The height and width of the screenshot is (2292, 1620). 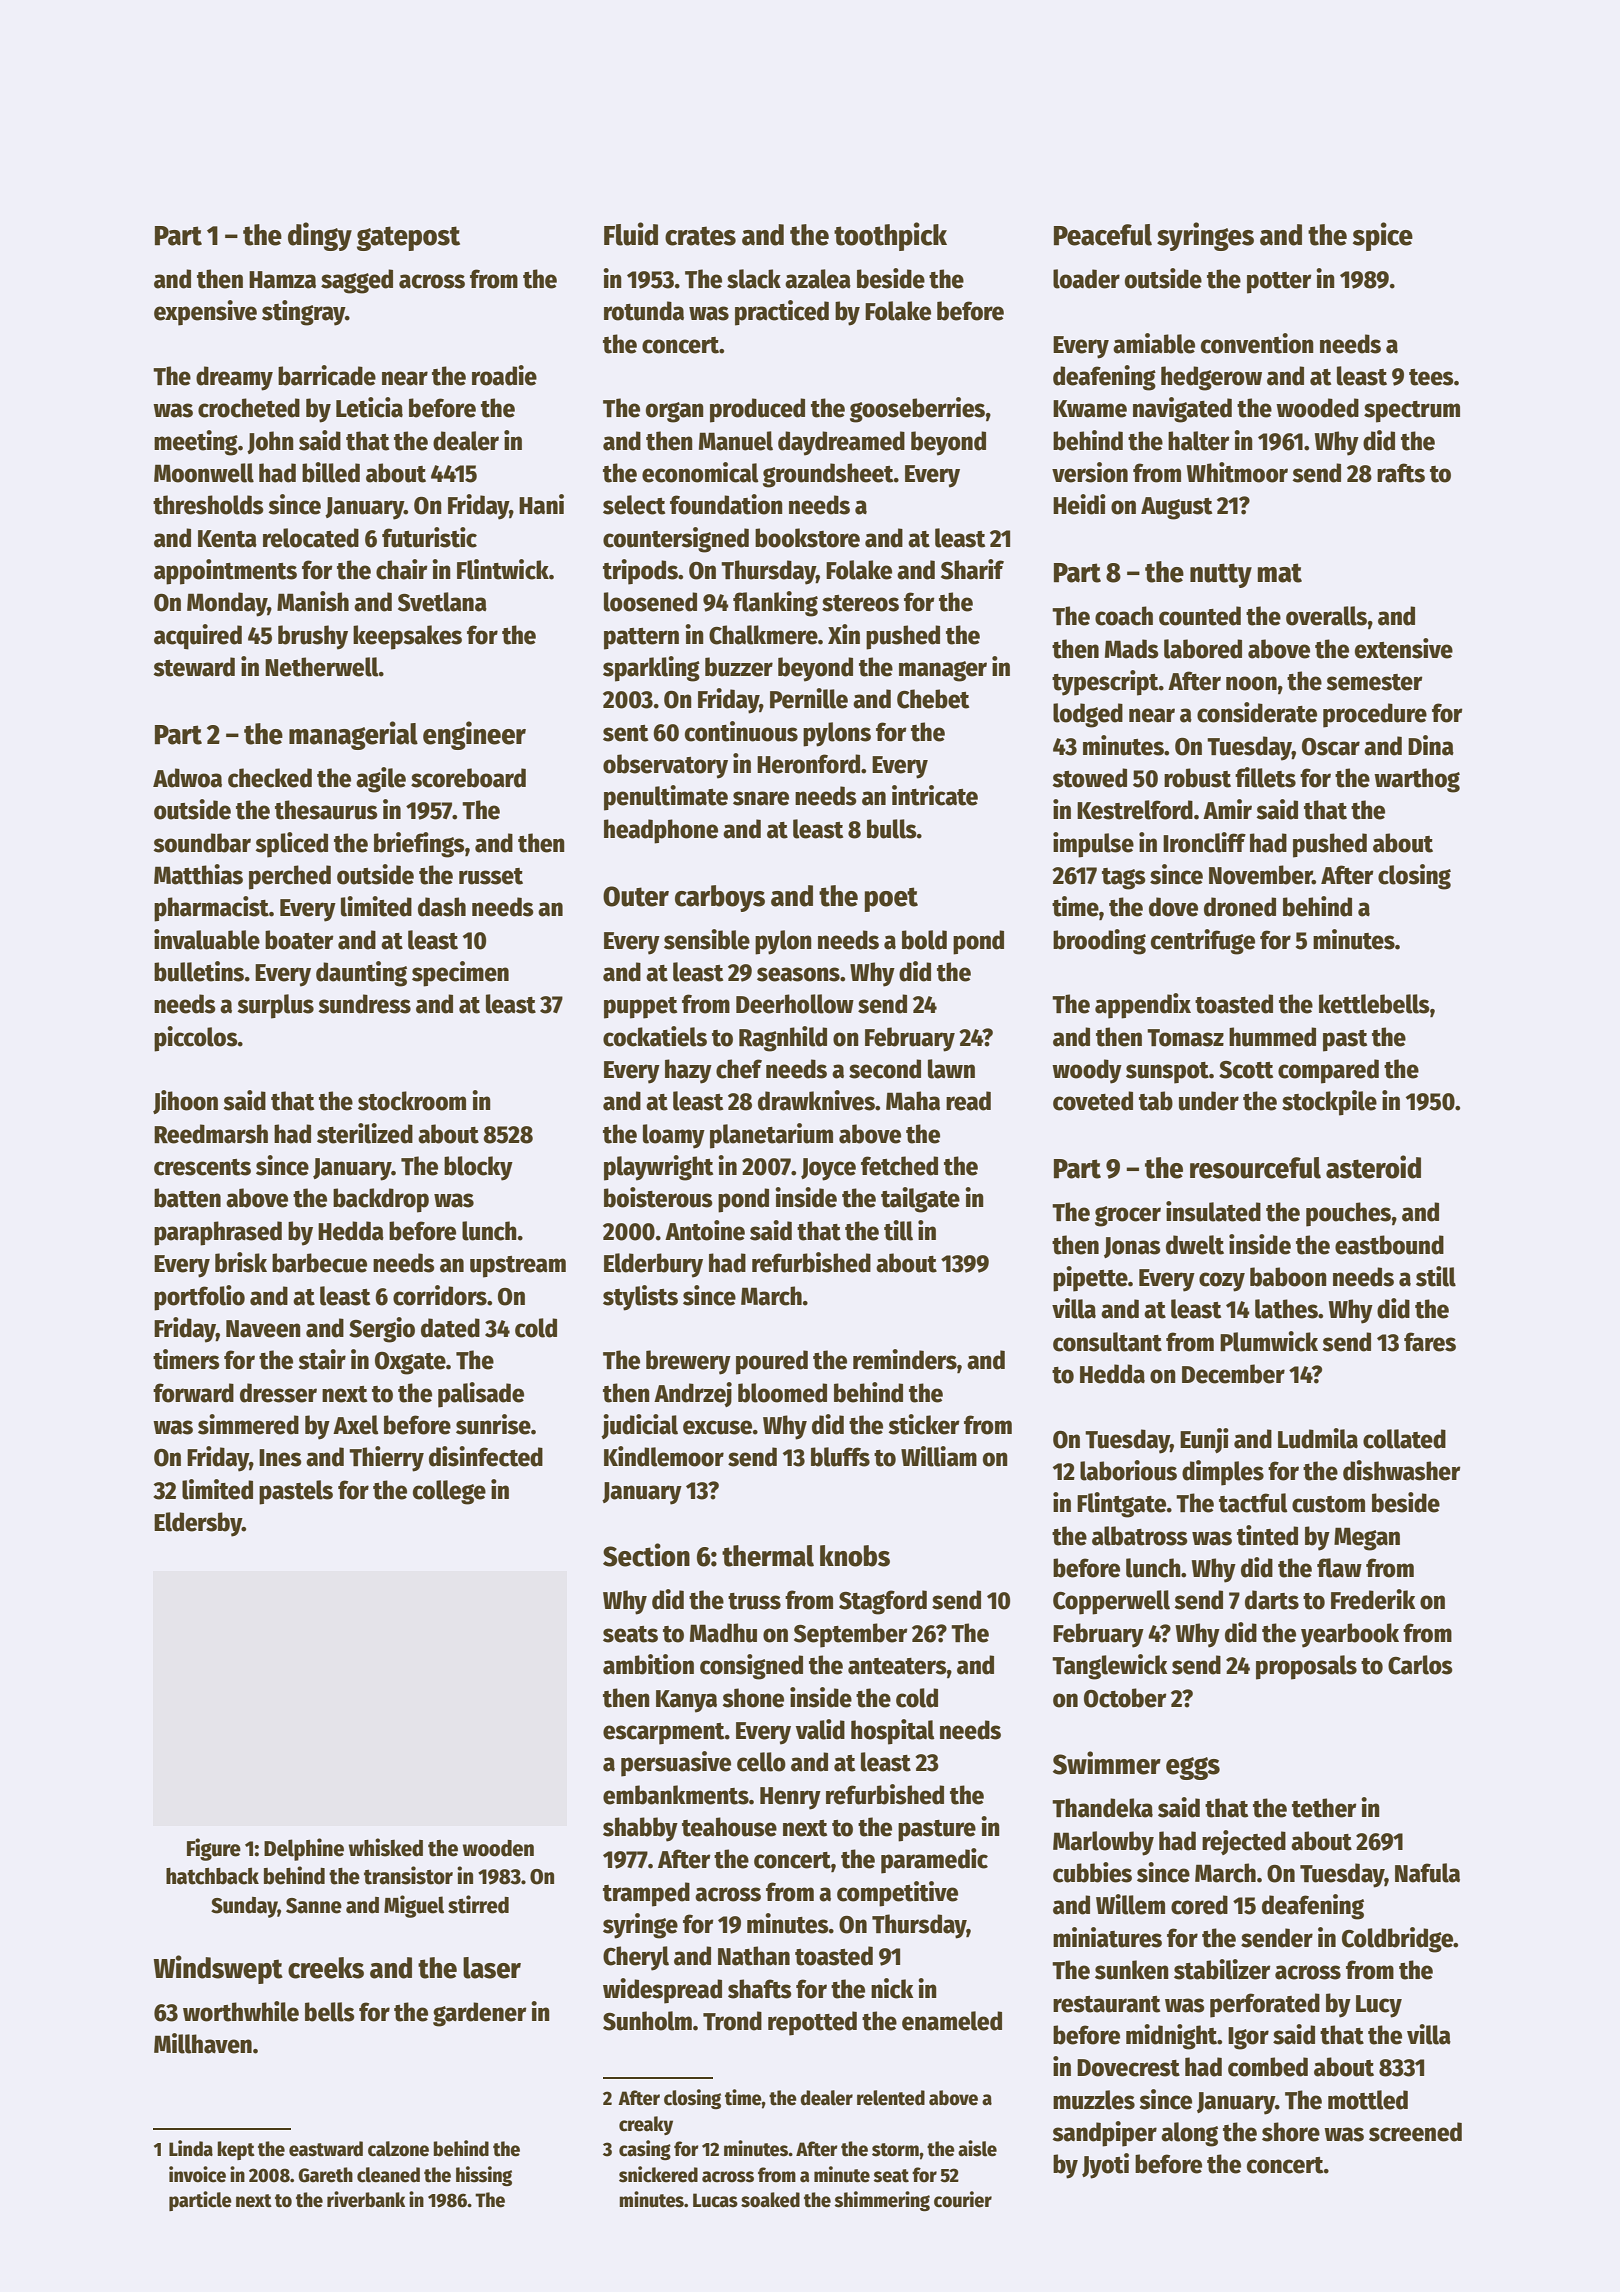 What do you see at coordinates (648, 1664) in the screenshot?
I see `ambition` at bounding box center [648, 1664].
